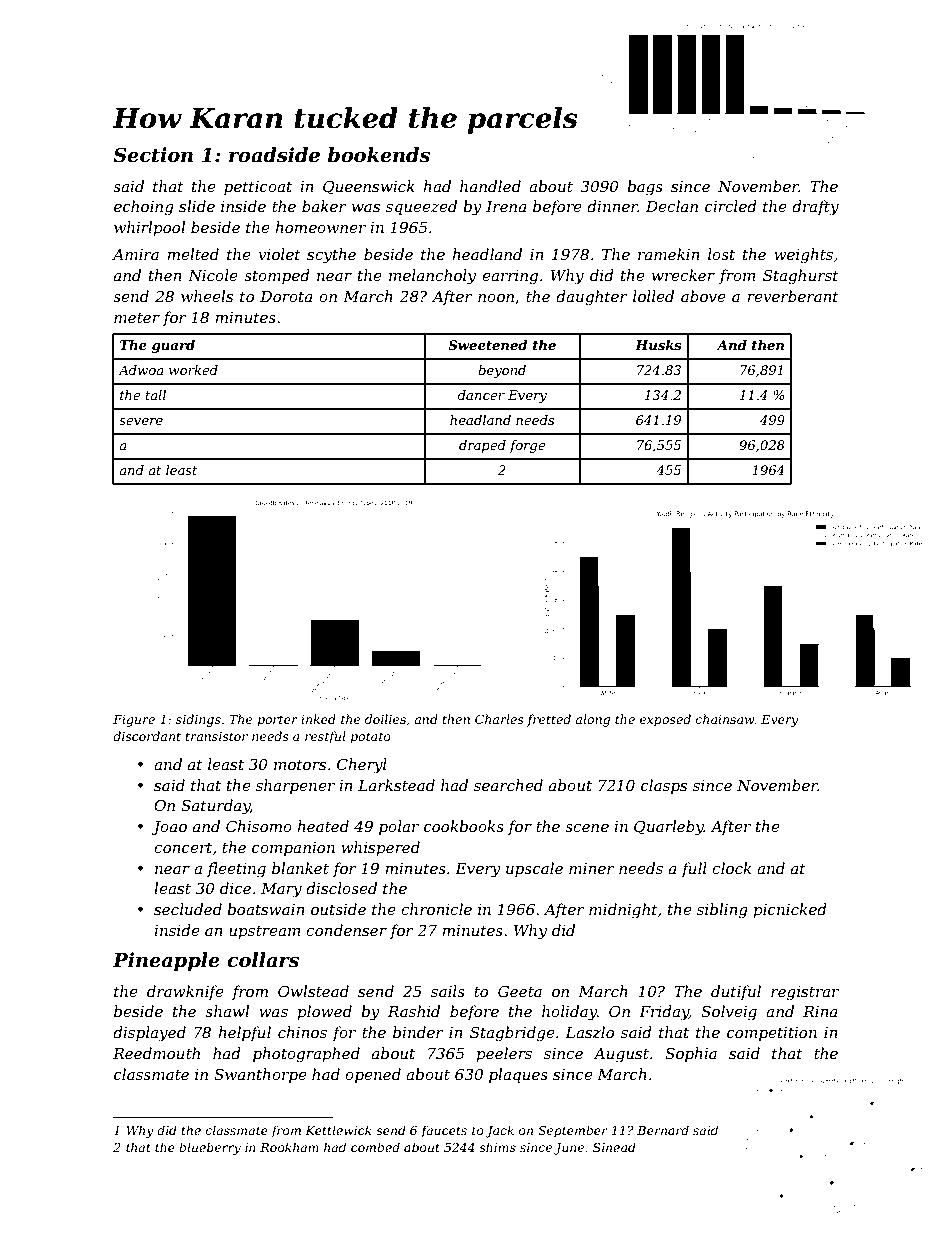  Describe the element at coordinates (137, 317) in the page. I see `meter` at that location.
